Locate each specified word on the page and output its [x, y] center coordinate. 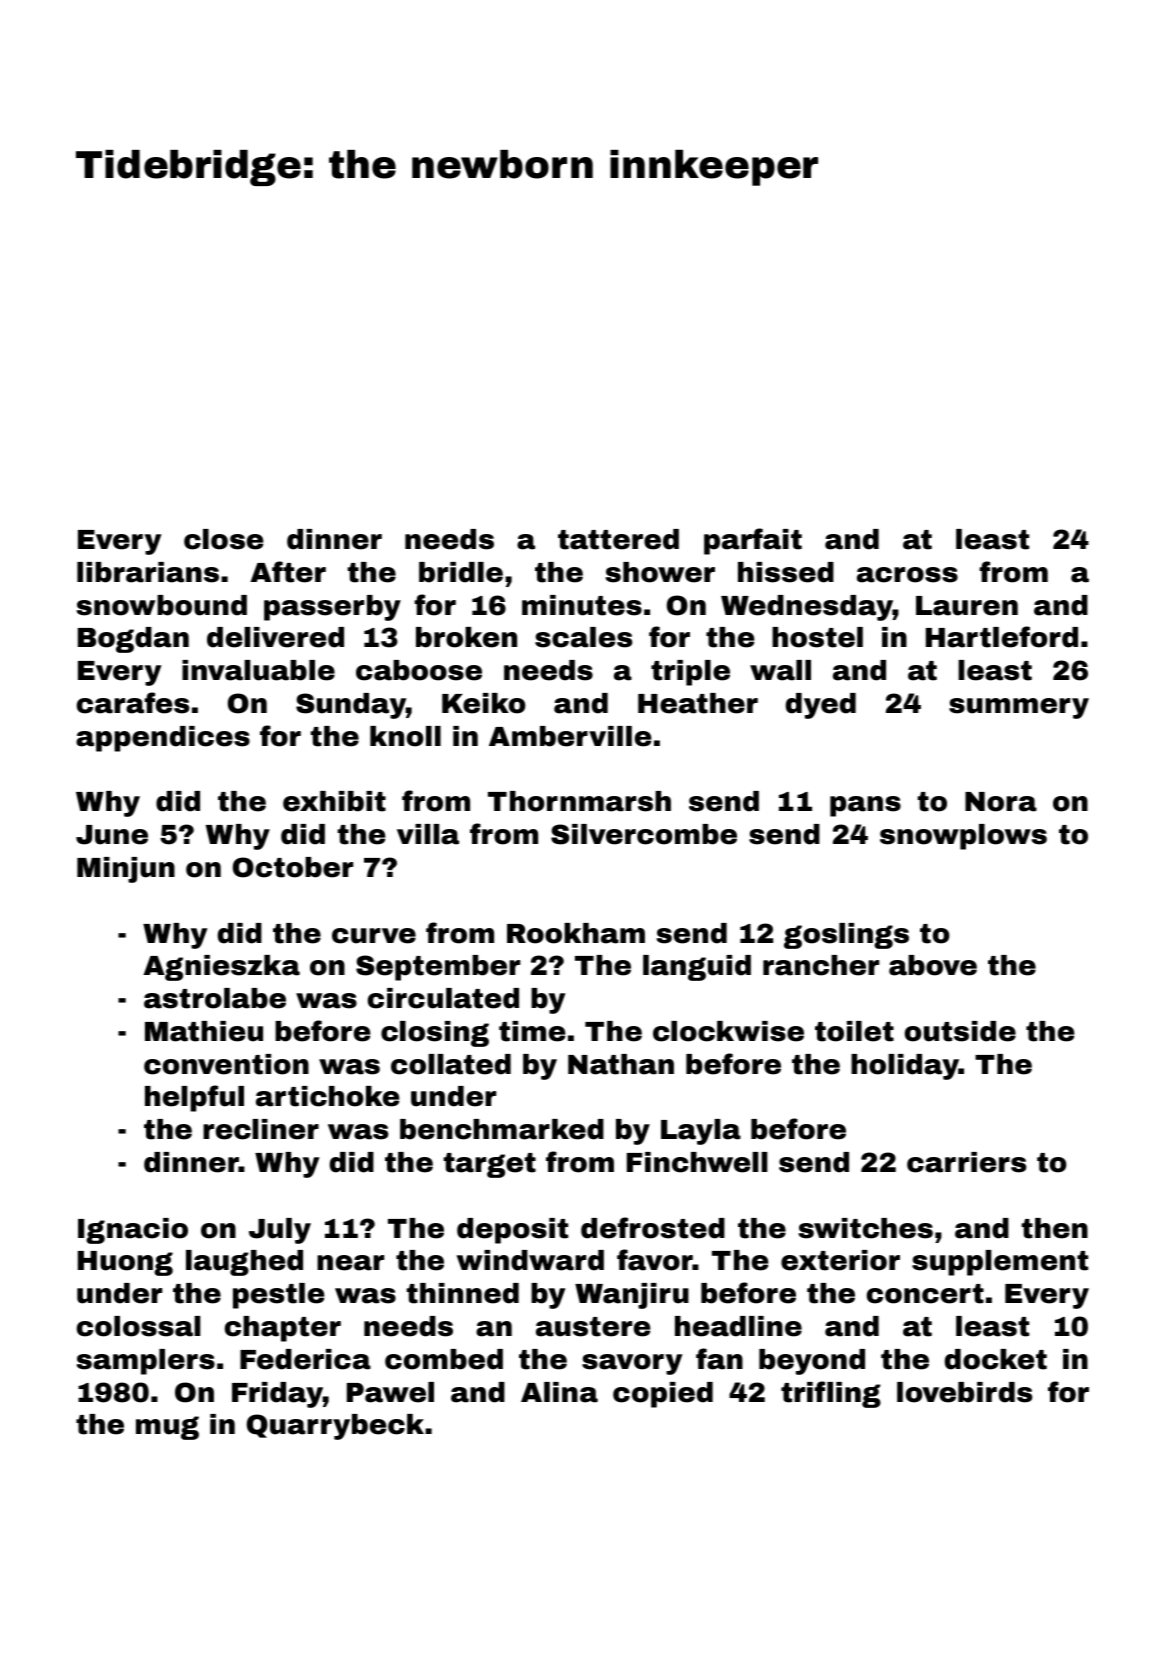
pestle [279, 1296]
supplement [1000, 1263]
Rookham [576, 933]
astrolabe [215, 998]
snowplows [963, 837]
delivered [275, 637]
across [907, 575]
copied [663, 1395]
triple [690, 673]
